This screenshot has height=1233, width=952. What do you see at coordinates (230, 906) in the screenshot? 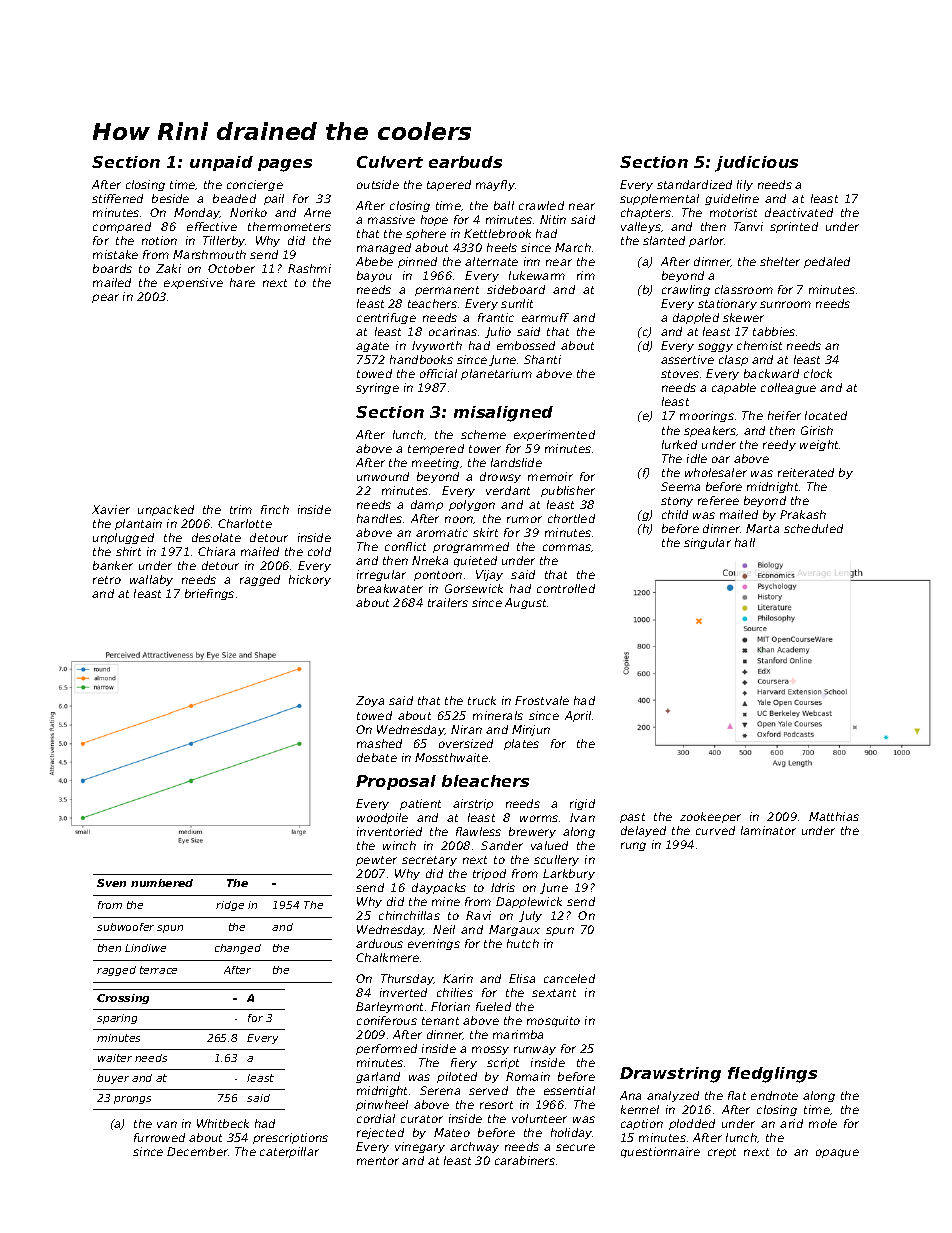
I see `ridge` at bounding box center [230, 906].
